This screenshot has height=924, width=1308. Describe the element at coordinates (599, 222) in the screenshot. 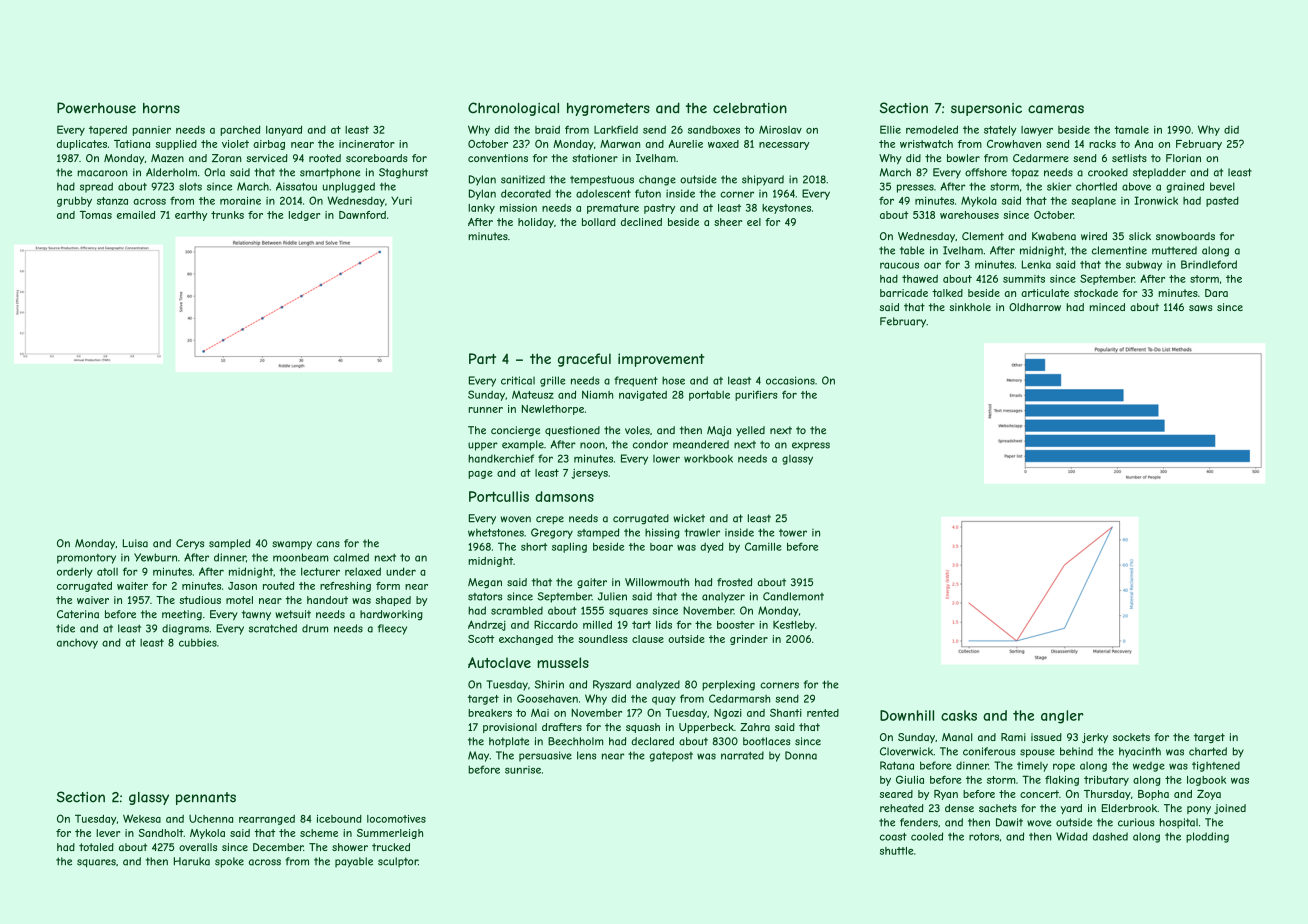

I see `bollard` at that location.
